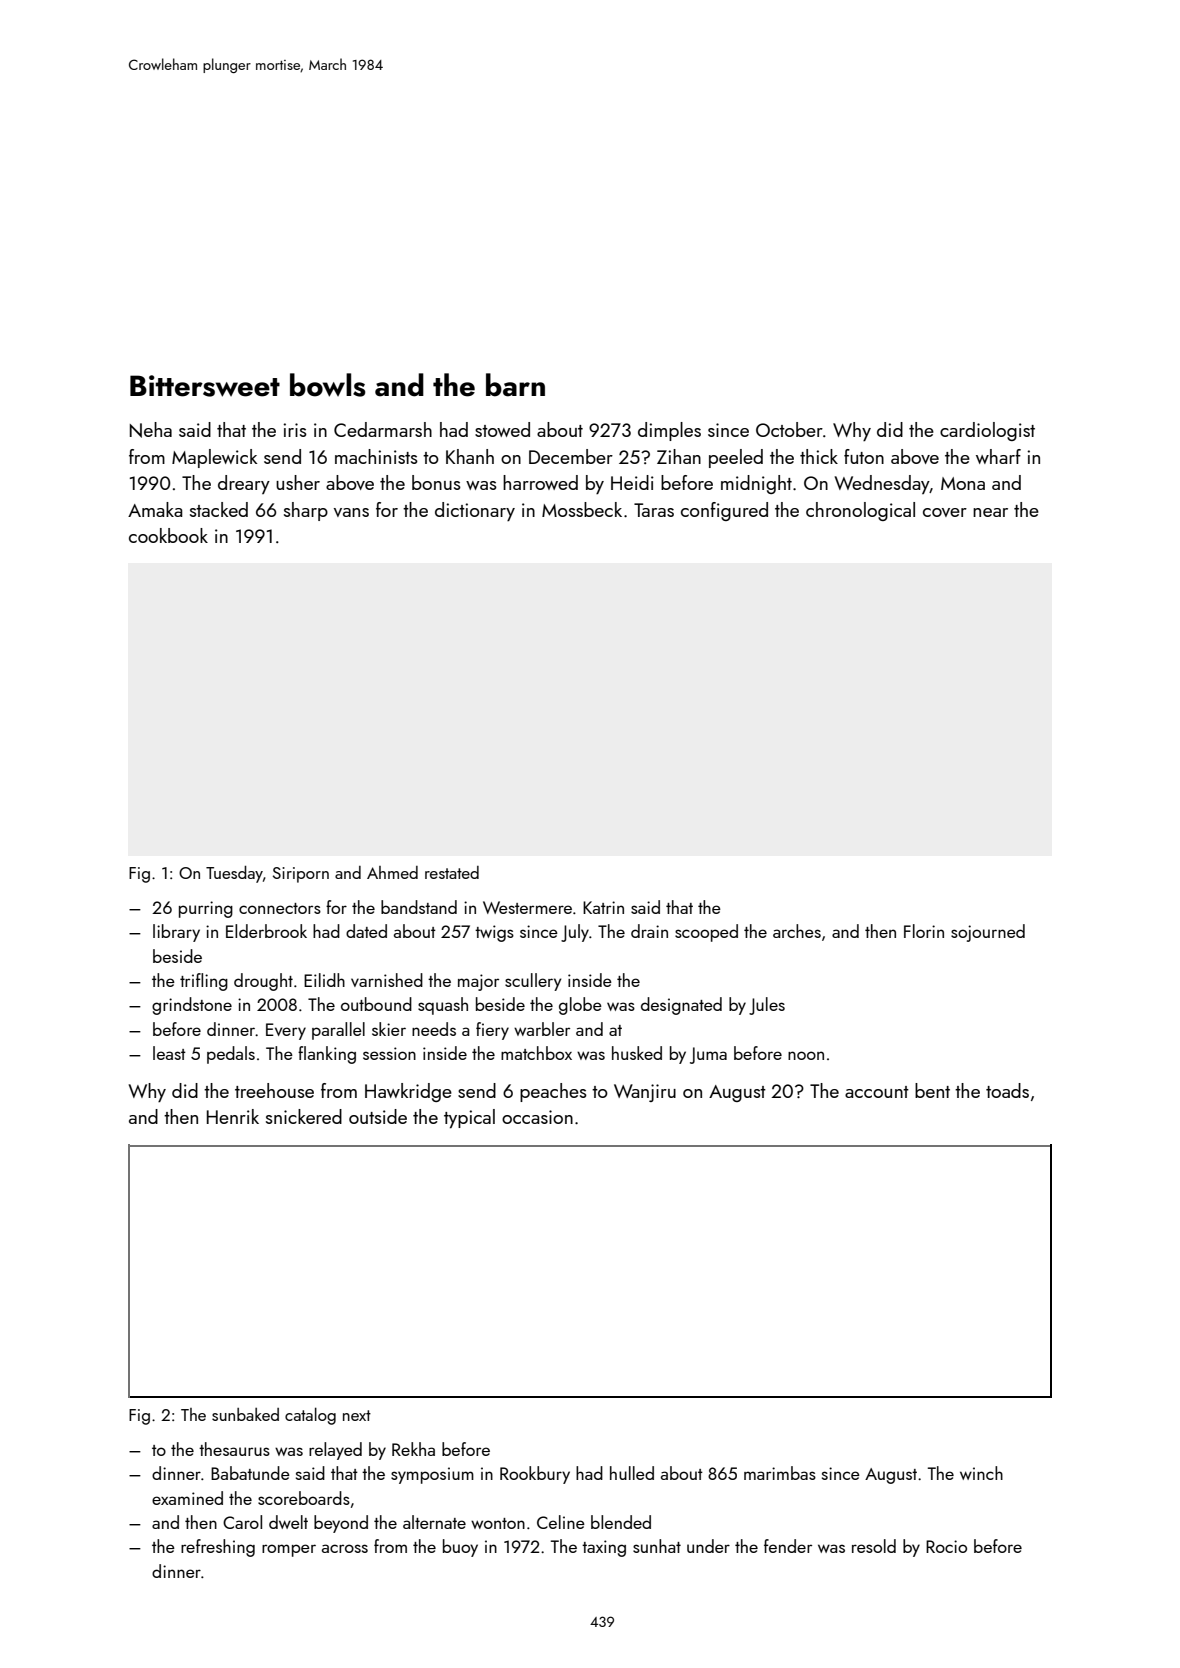  What do you see at coordinates (452, 872) in the screenshot?
I see `restated` at bounding box center [452, 872].
